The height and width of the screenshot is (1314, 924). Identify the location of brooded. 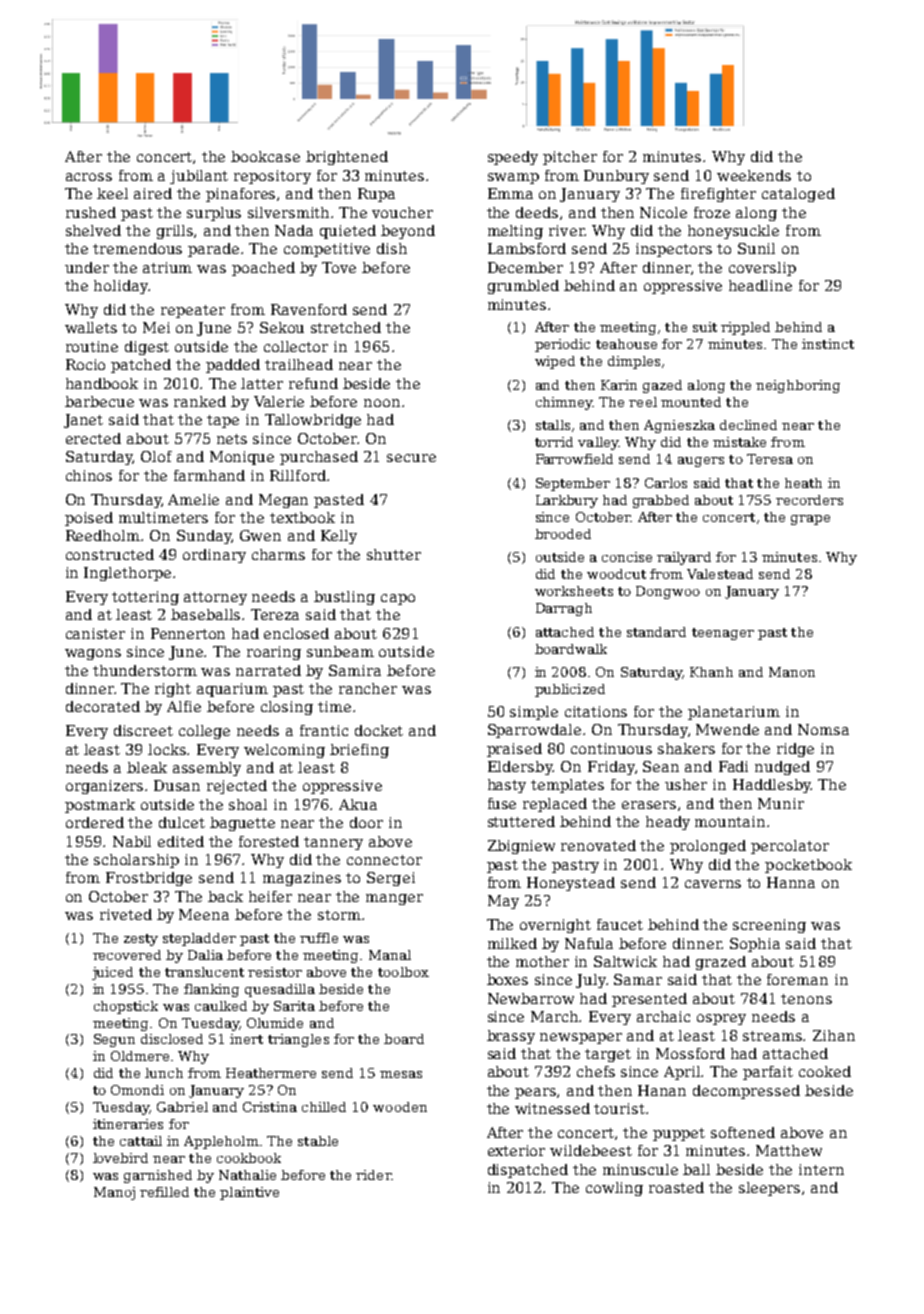
(563, 534).
